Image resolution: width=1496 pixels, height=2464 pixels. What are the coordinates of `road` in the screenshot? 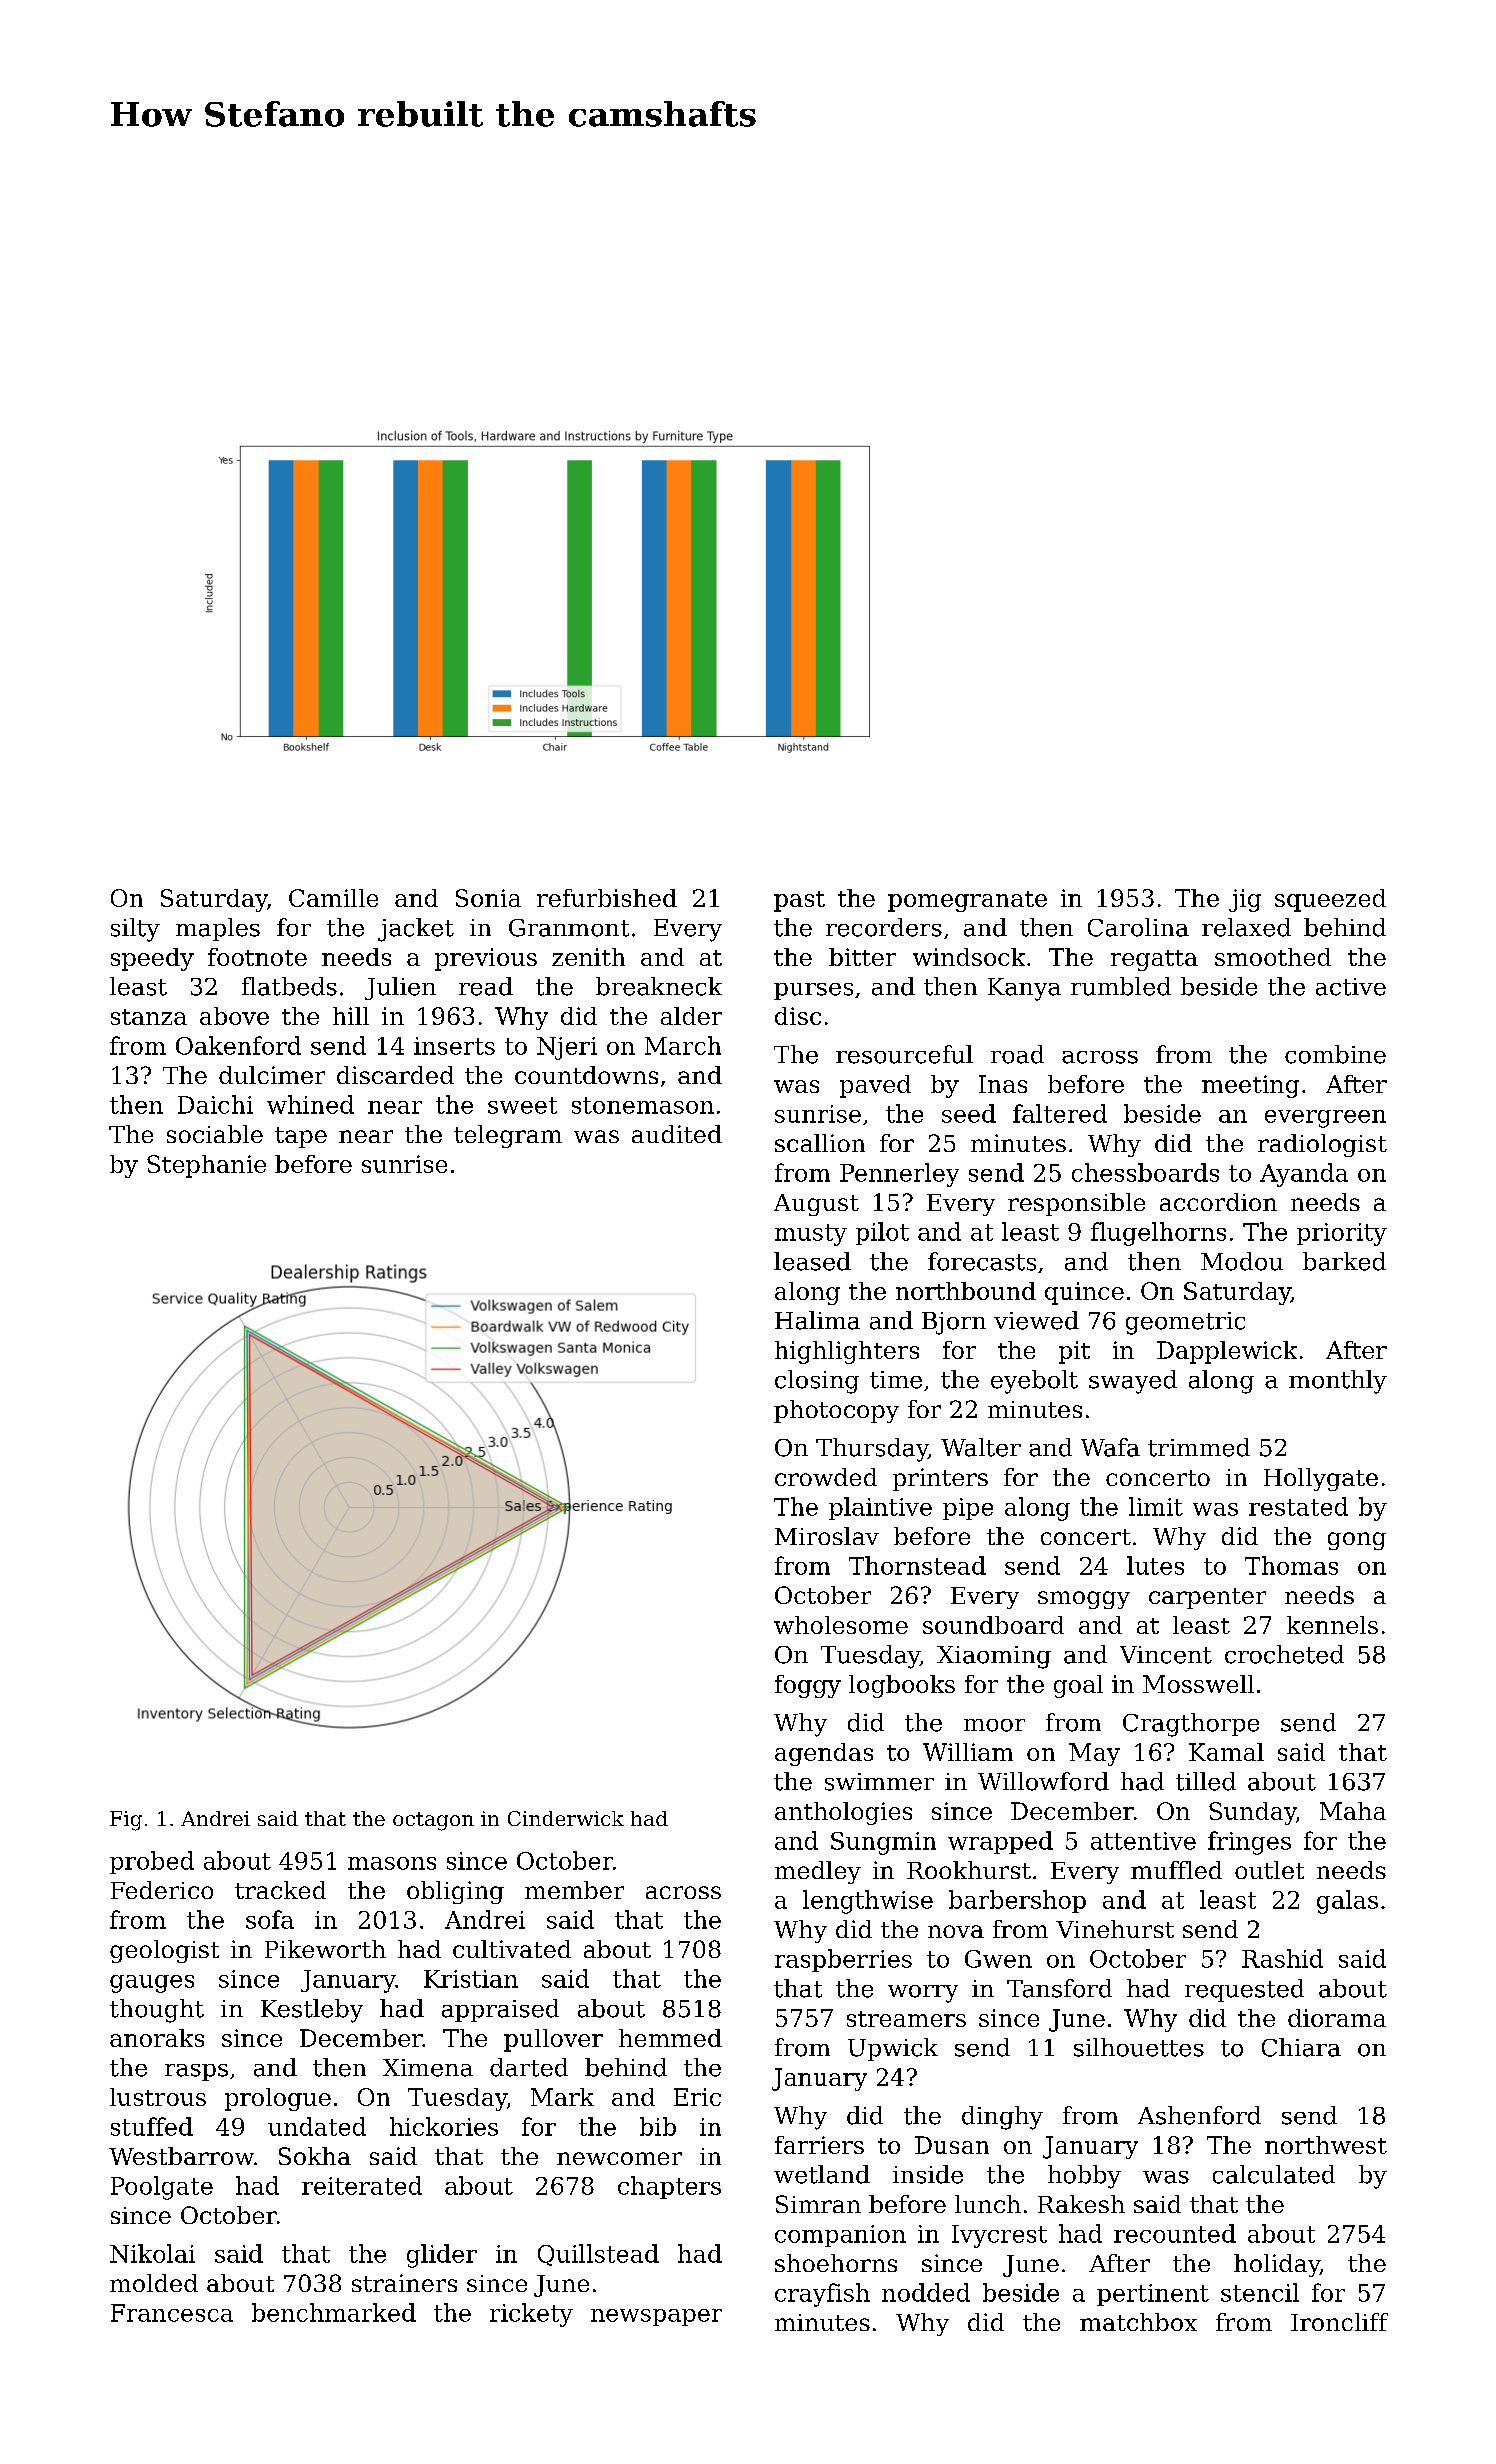 It's located at (1017, 1054).
